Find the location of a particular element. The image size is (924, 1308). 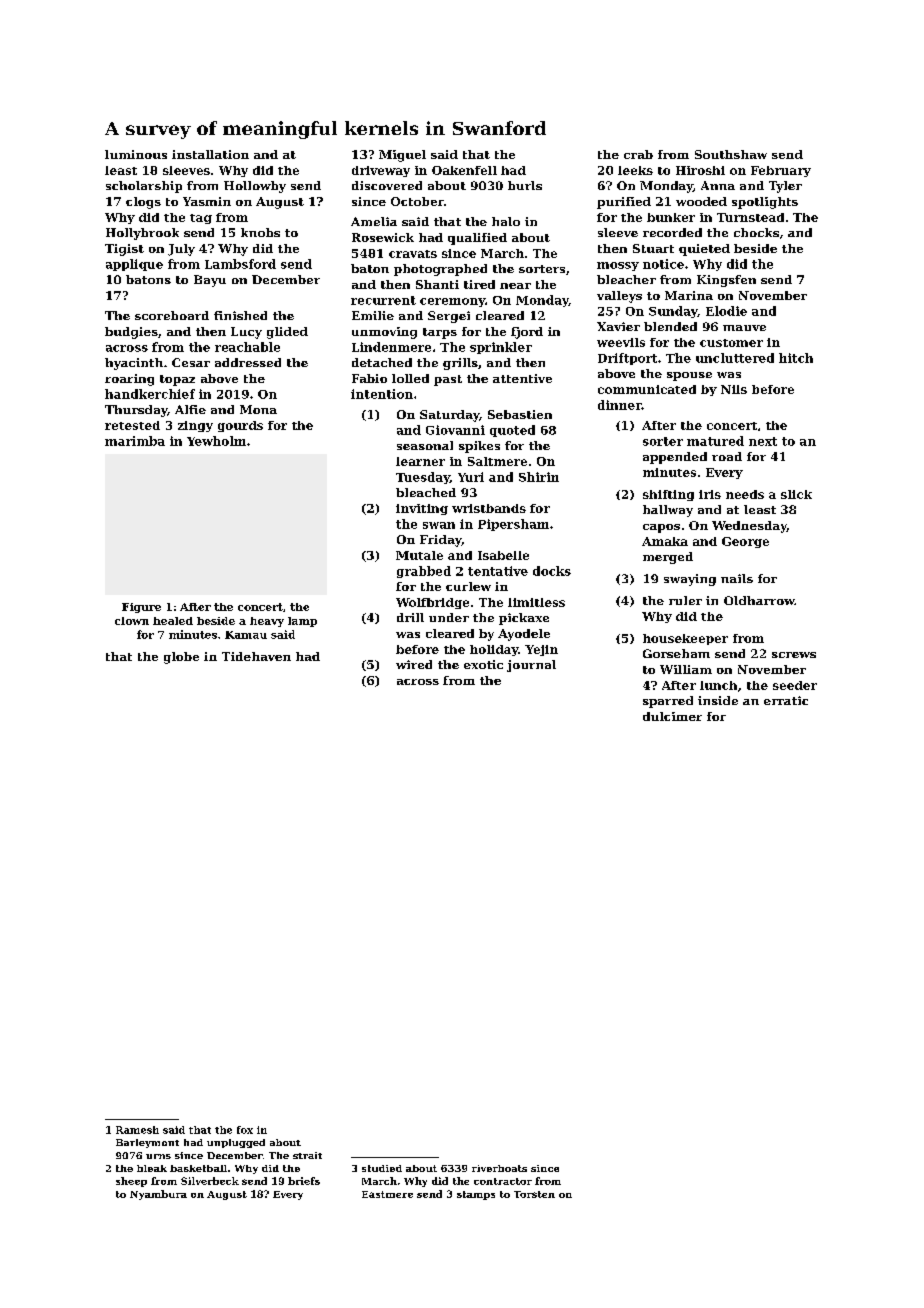

Ramesh is located at coordinates (137, 1130).
